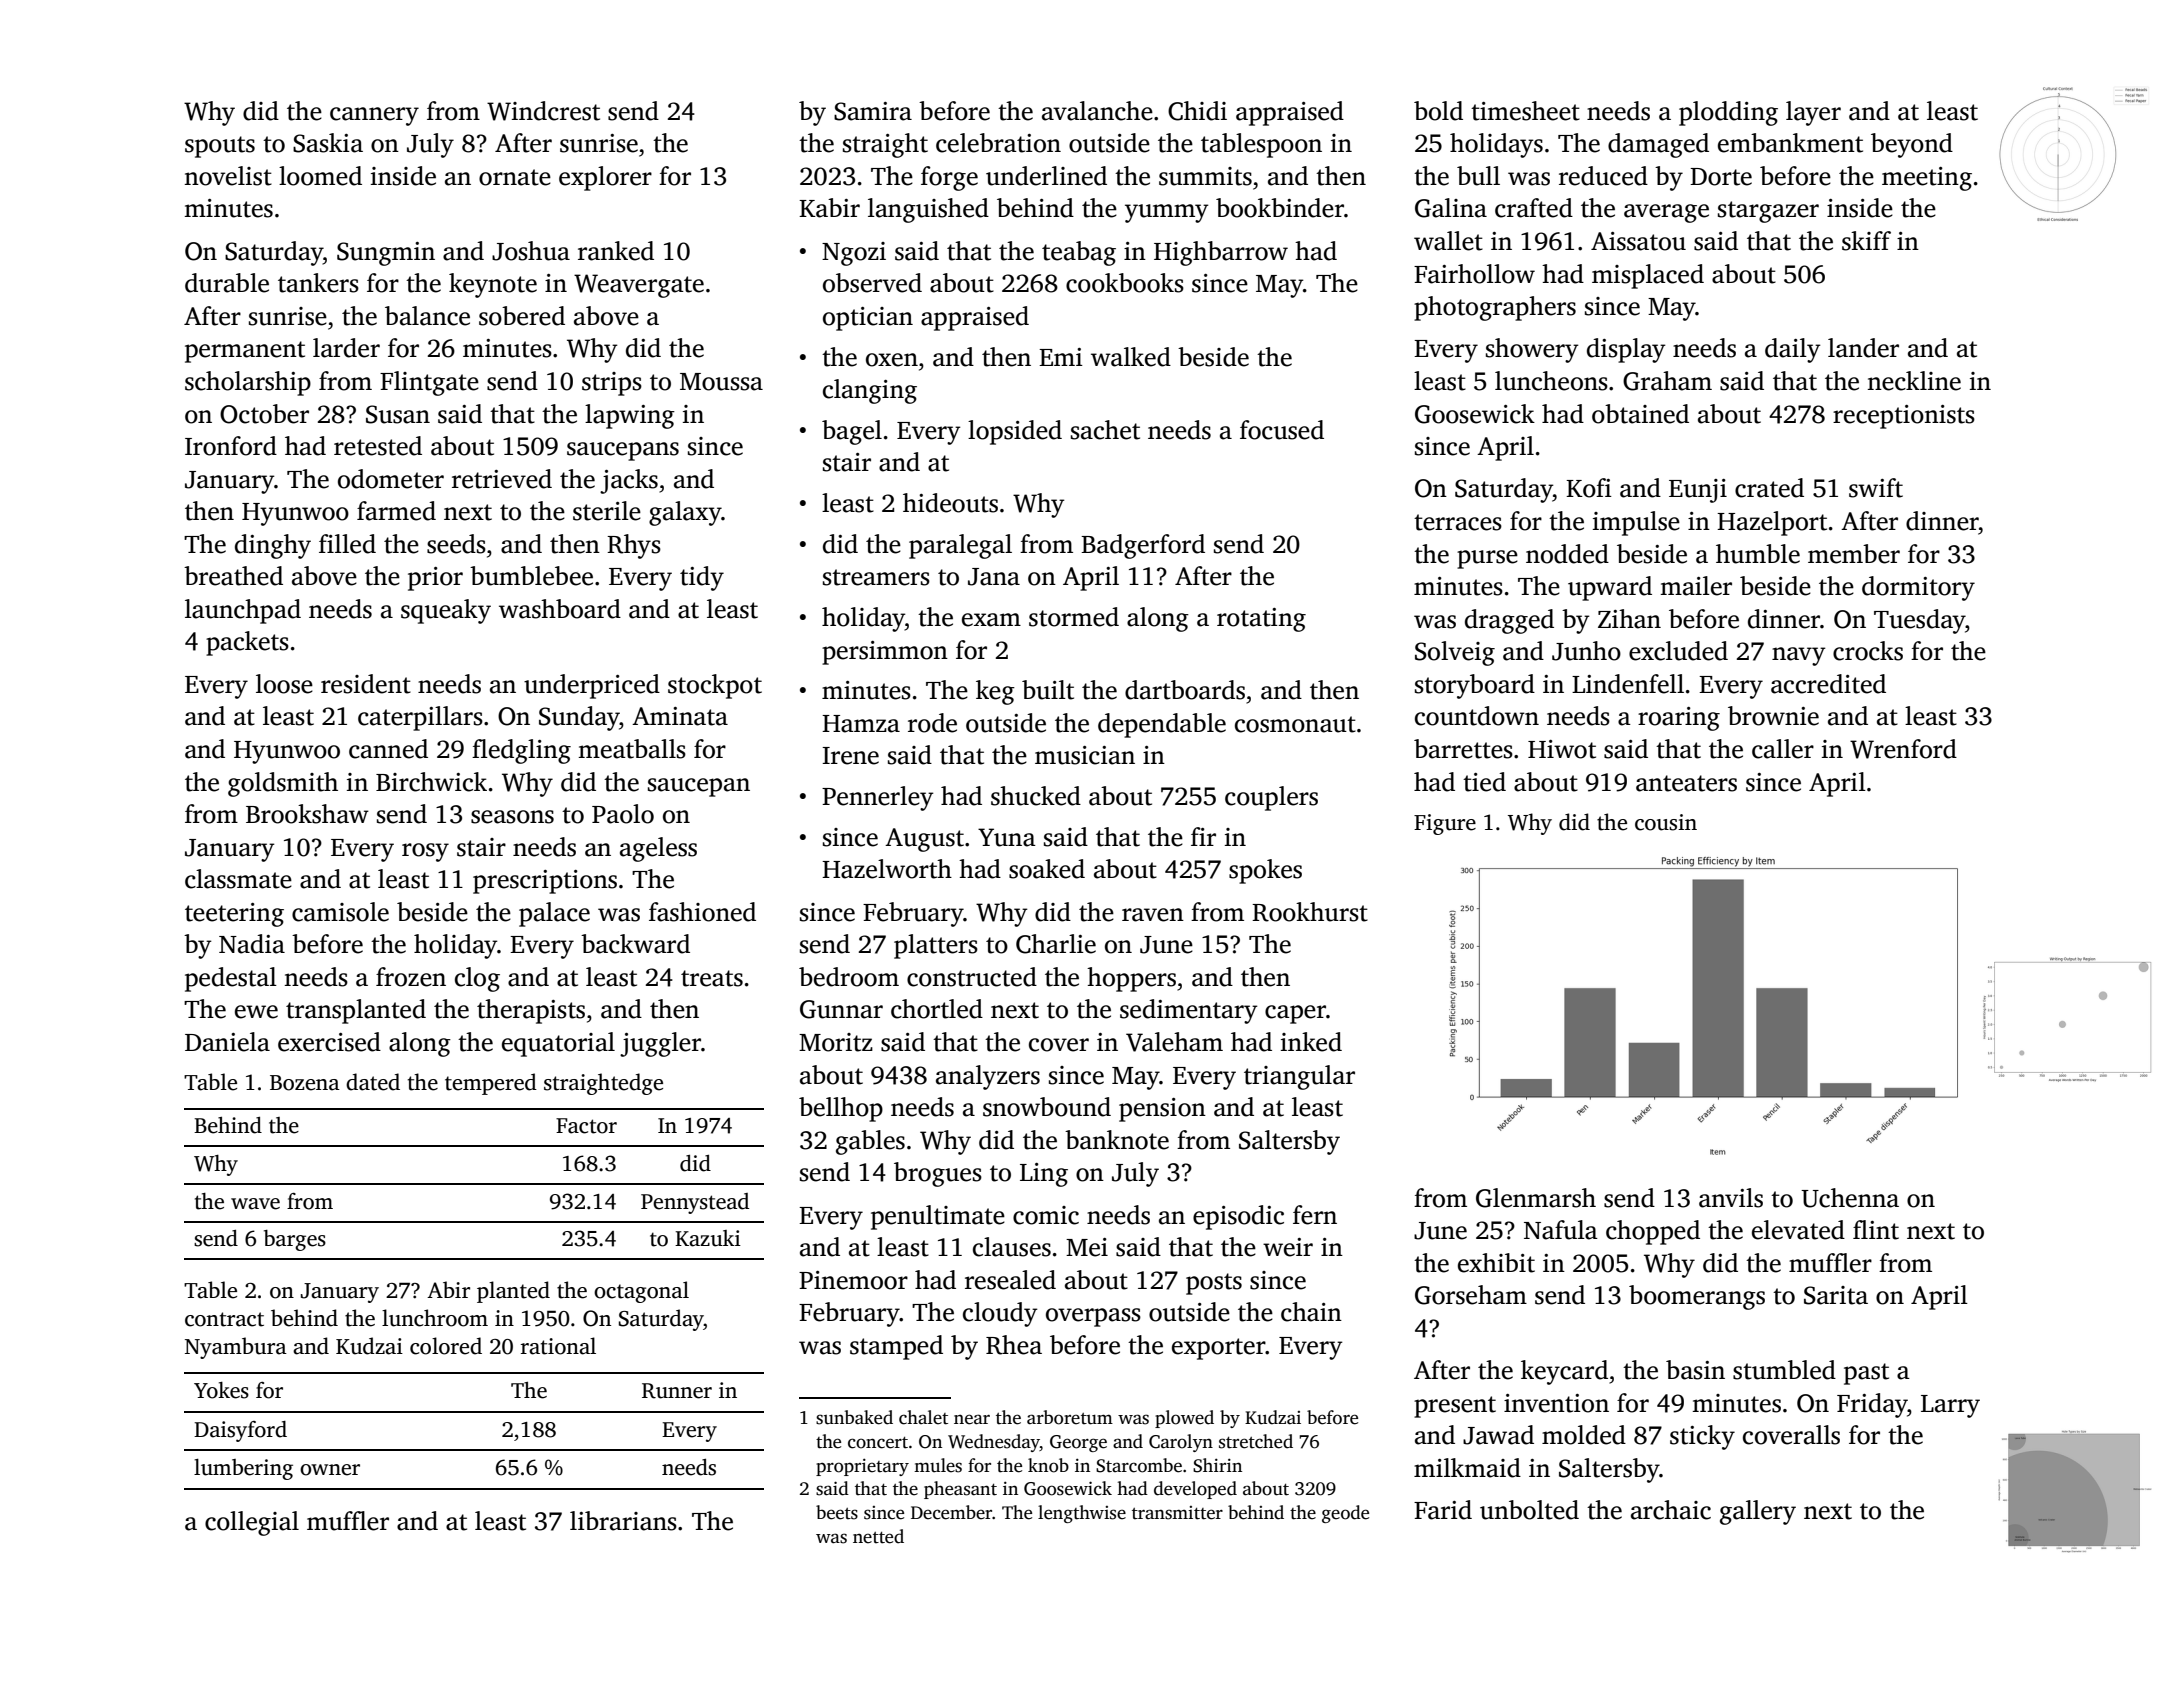  Describe the element at coordinates (1903, 749) in the screenshot. I see `Wrenford` at that location.
